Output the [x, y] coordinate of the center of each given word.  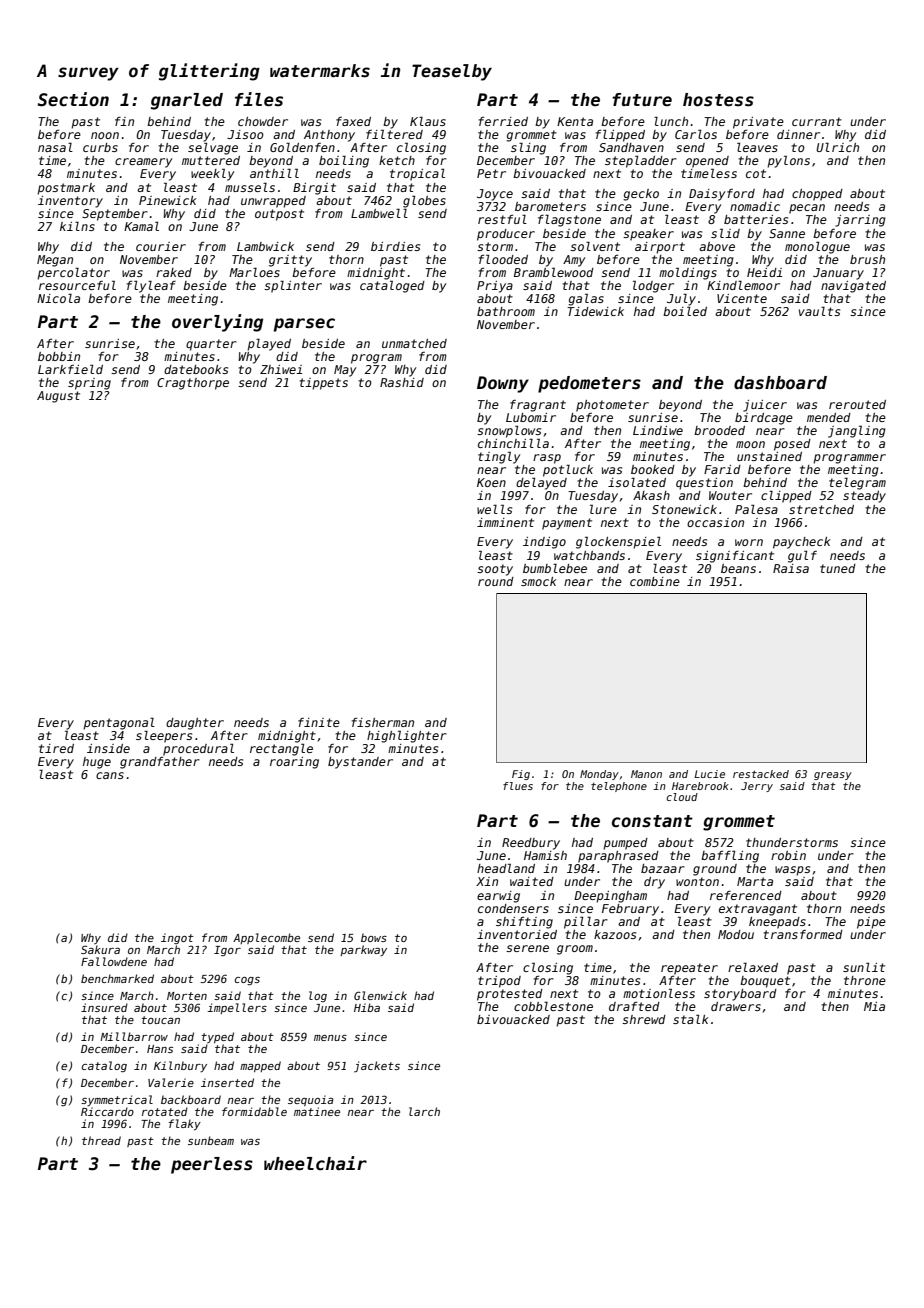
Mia [874, 1006]
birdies [395, 246]
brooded [719, 430]
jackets [377, 1067]
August [58, 397]
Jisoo [245, 134]
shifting [524, 923]
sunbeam [211, 1140]
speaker [648, 235]
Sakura [100, 949]
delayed [541, 483]
